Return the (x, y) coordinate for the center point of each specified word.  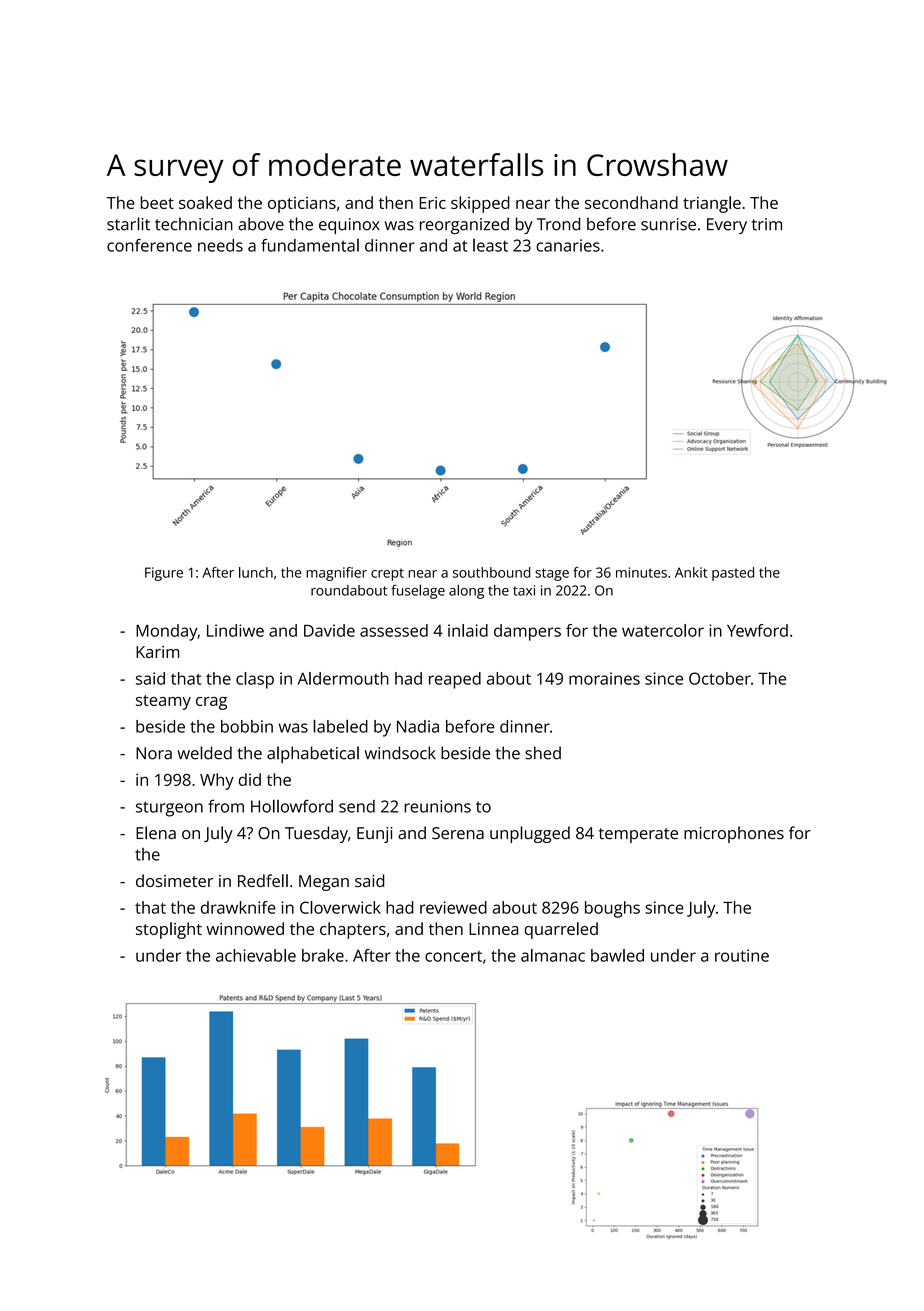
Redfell (263, 880)
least (490, 245)
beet (157, 202)
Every (727, 226)
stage (552, 574)
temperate (638, 835)
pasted (733, 574)
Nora (154, 753)
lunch (256, 572)
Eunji (374, 835)
